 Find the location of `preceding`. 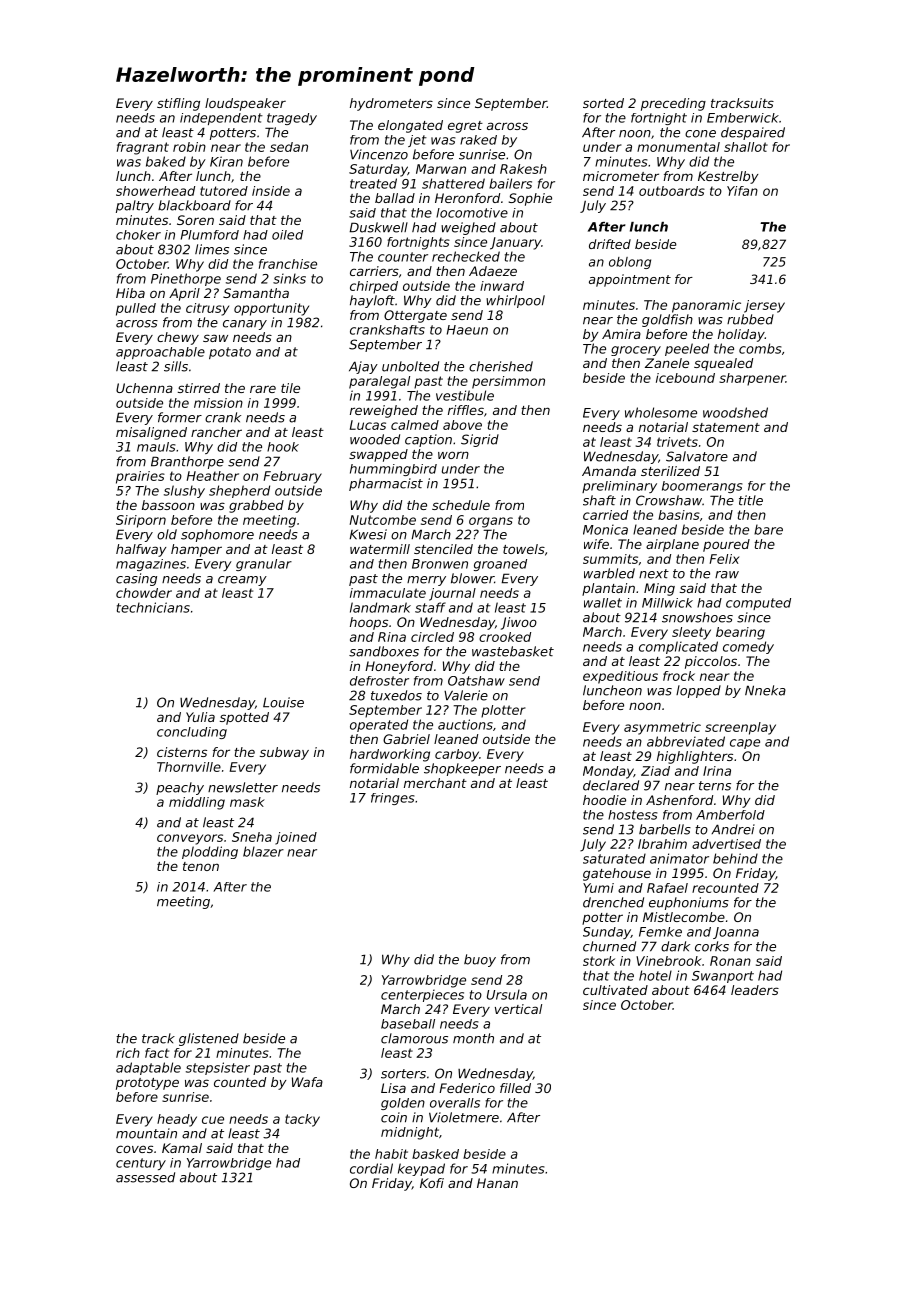

preceding is located at coordinates (673, 104).
